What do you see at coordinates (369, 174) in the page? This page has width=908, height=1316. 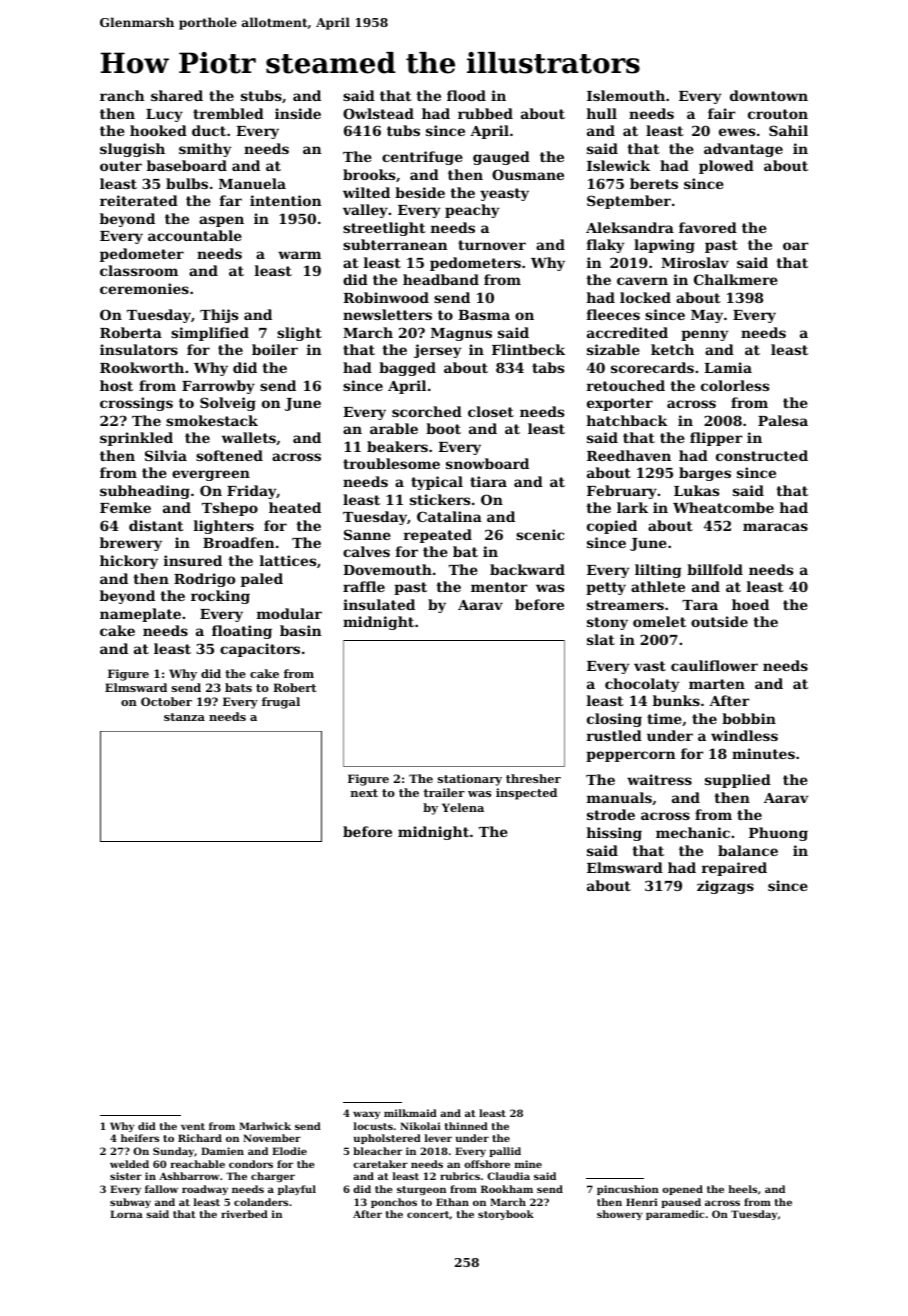 I see `brooks` at bounding box center [369, 174].
